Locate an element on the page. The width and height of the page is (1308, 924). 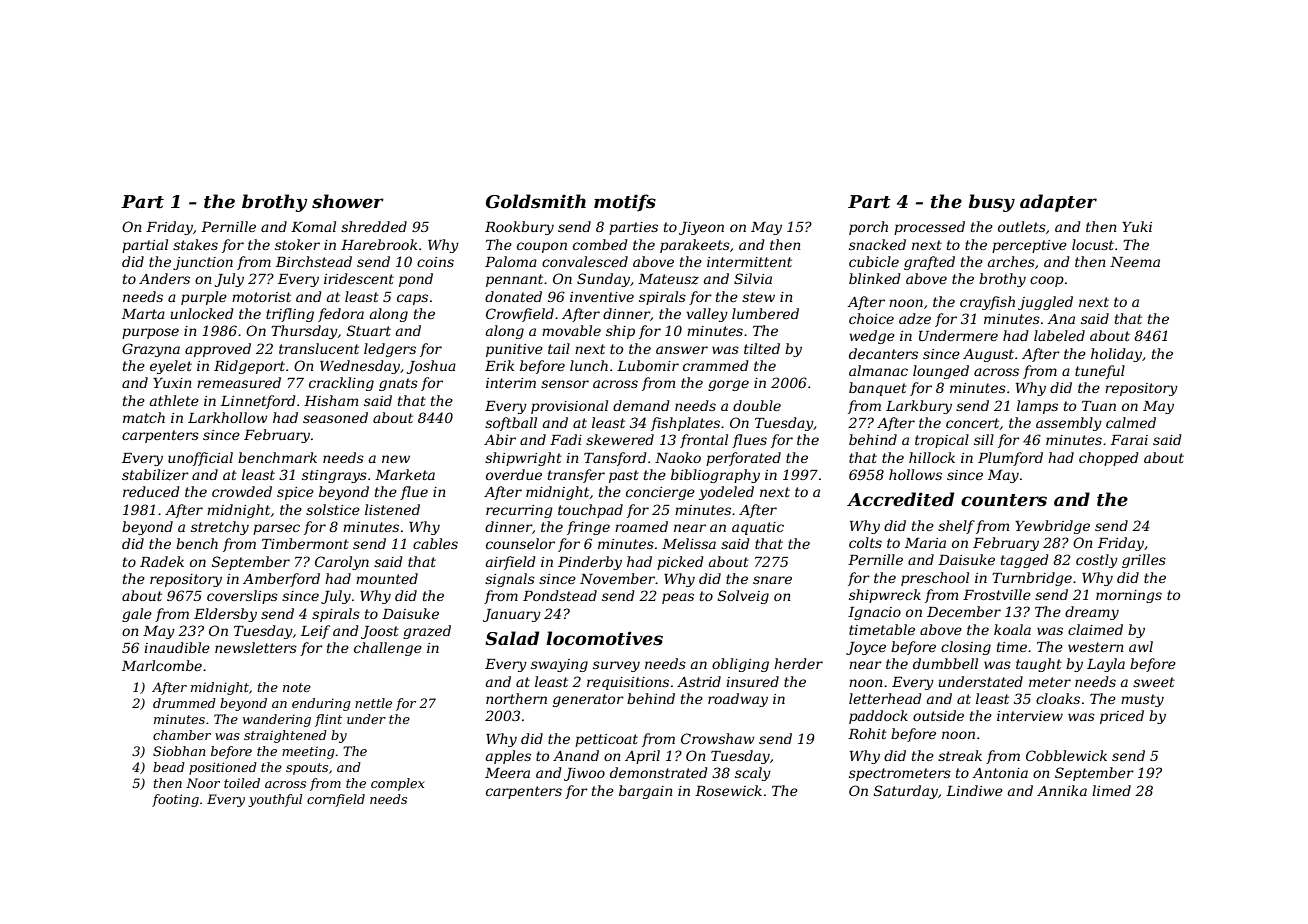
Maria is located at coordinates (925, 543).
